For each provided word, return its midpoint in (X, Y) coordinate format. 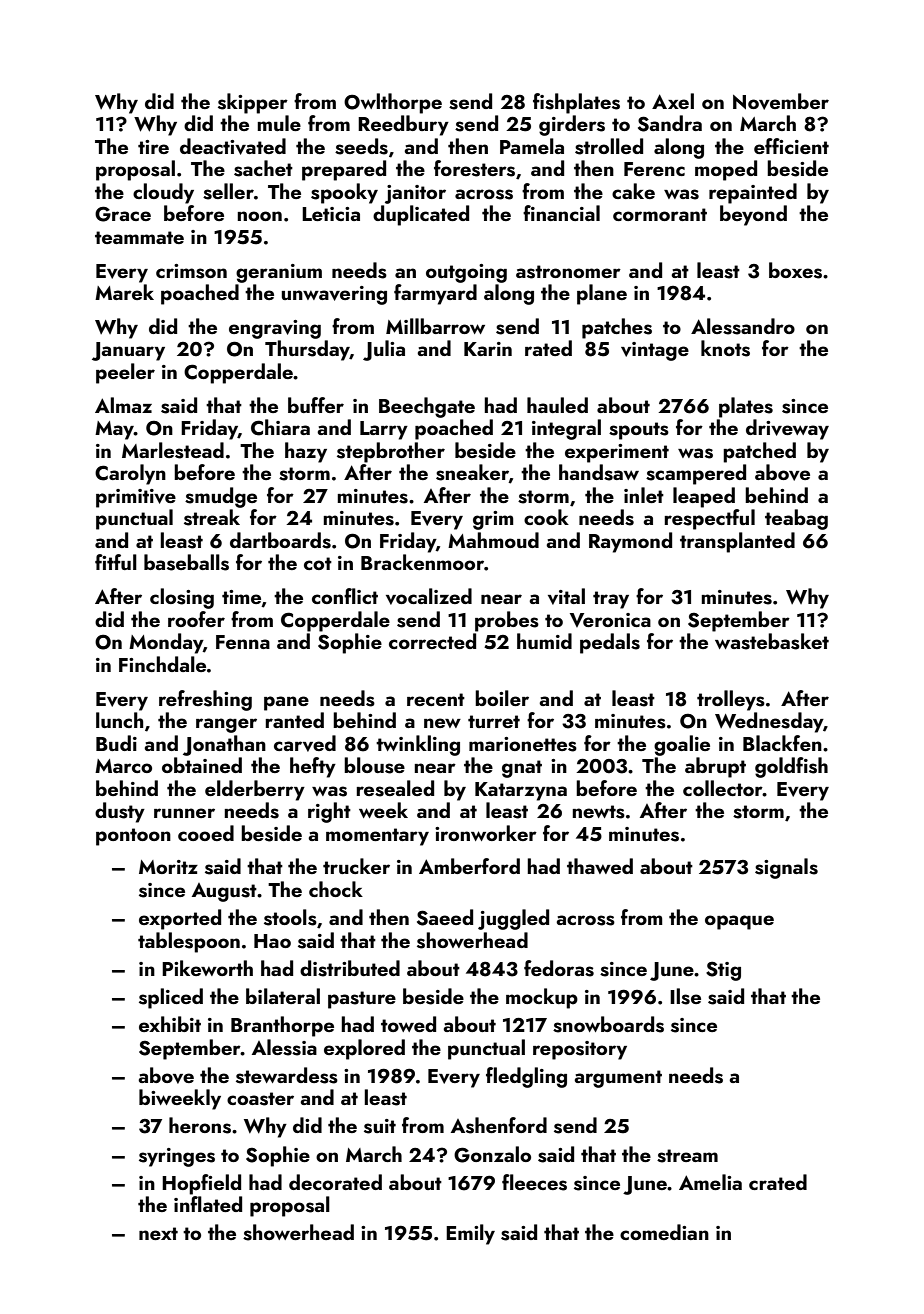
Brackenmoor (422, 562)
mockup (542, 998)
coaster (260, 1099)
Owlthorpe (393, 103)
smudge (221, 497)
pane (286, 703)
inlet (644, 495)
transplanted (737, 542)
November (781, 101)
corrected (432, 641)
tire (153, 147)
